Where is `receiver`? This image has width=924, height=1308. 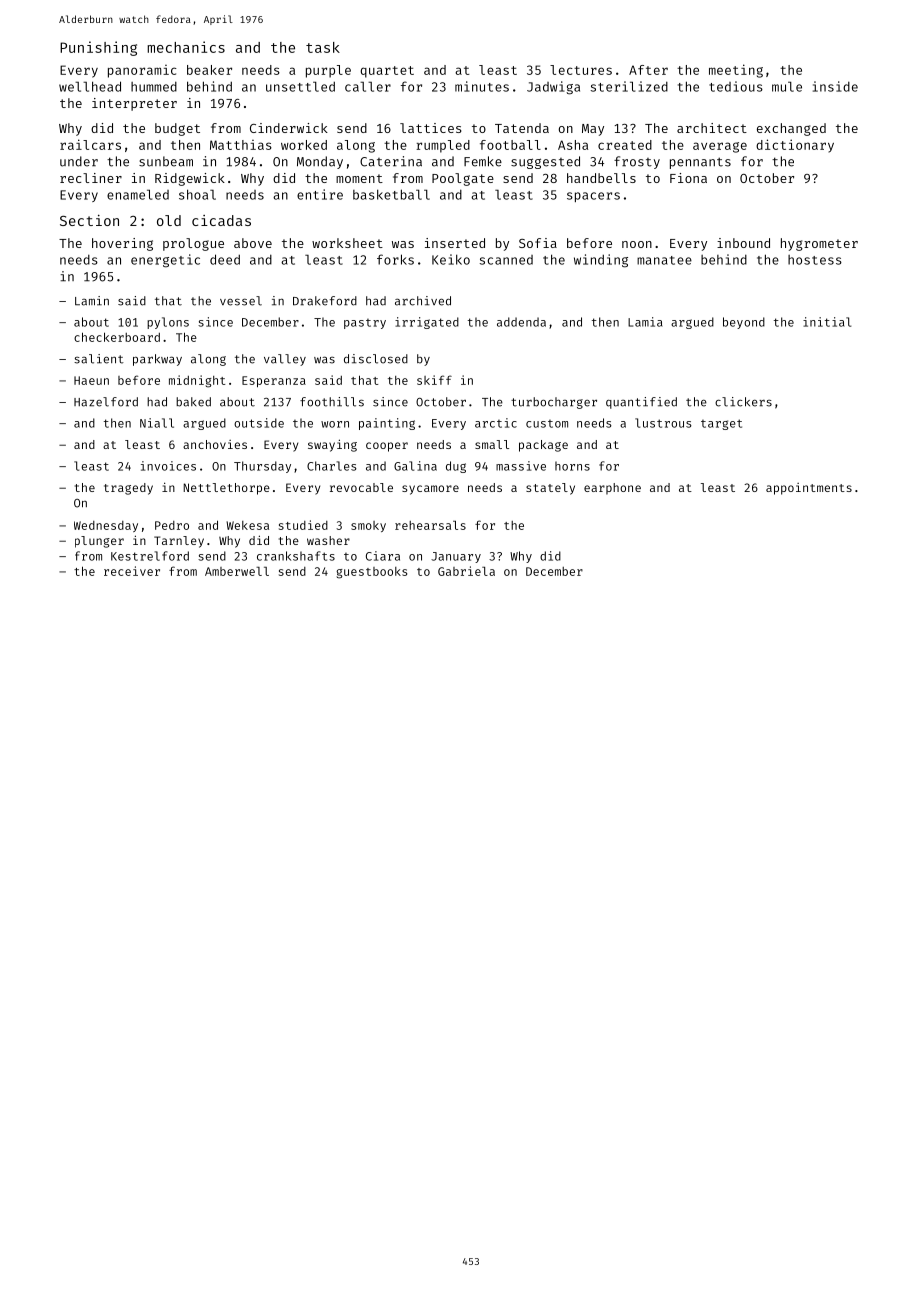
receiver is located at coordinates (132, 571).
